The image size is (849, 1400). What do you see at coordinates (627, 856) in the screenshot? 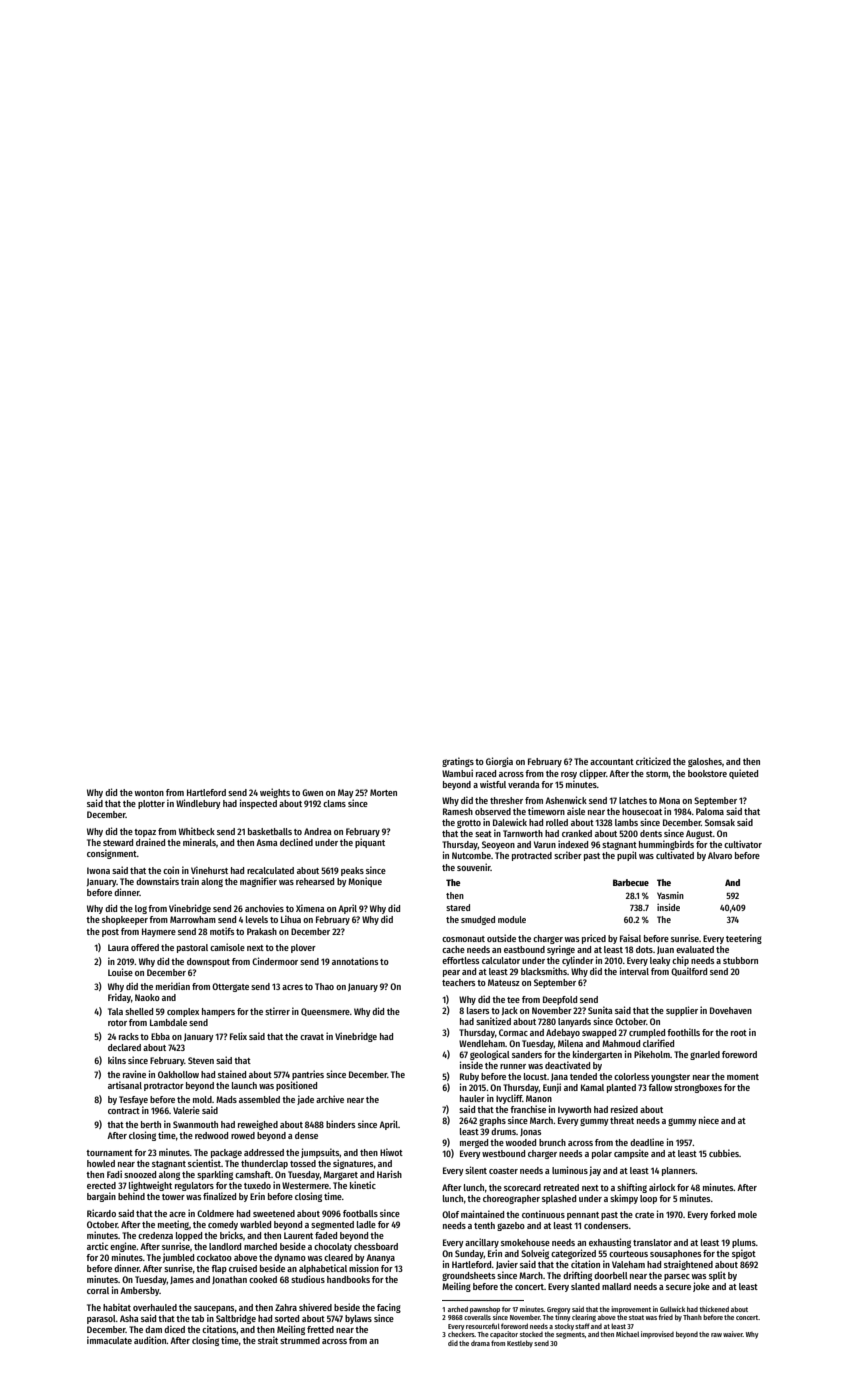
I see `pupil` at bounding box center [627, 856].
